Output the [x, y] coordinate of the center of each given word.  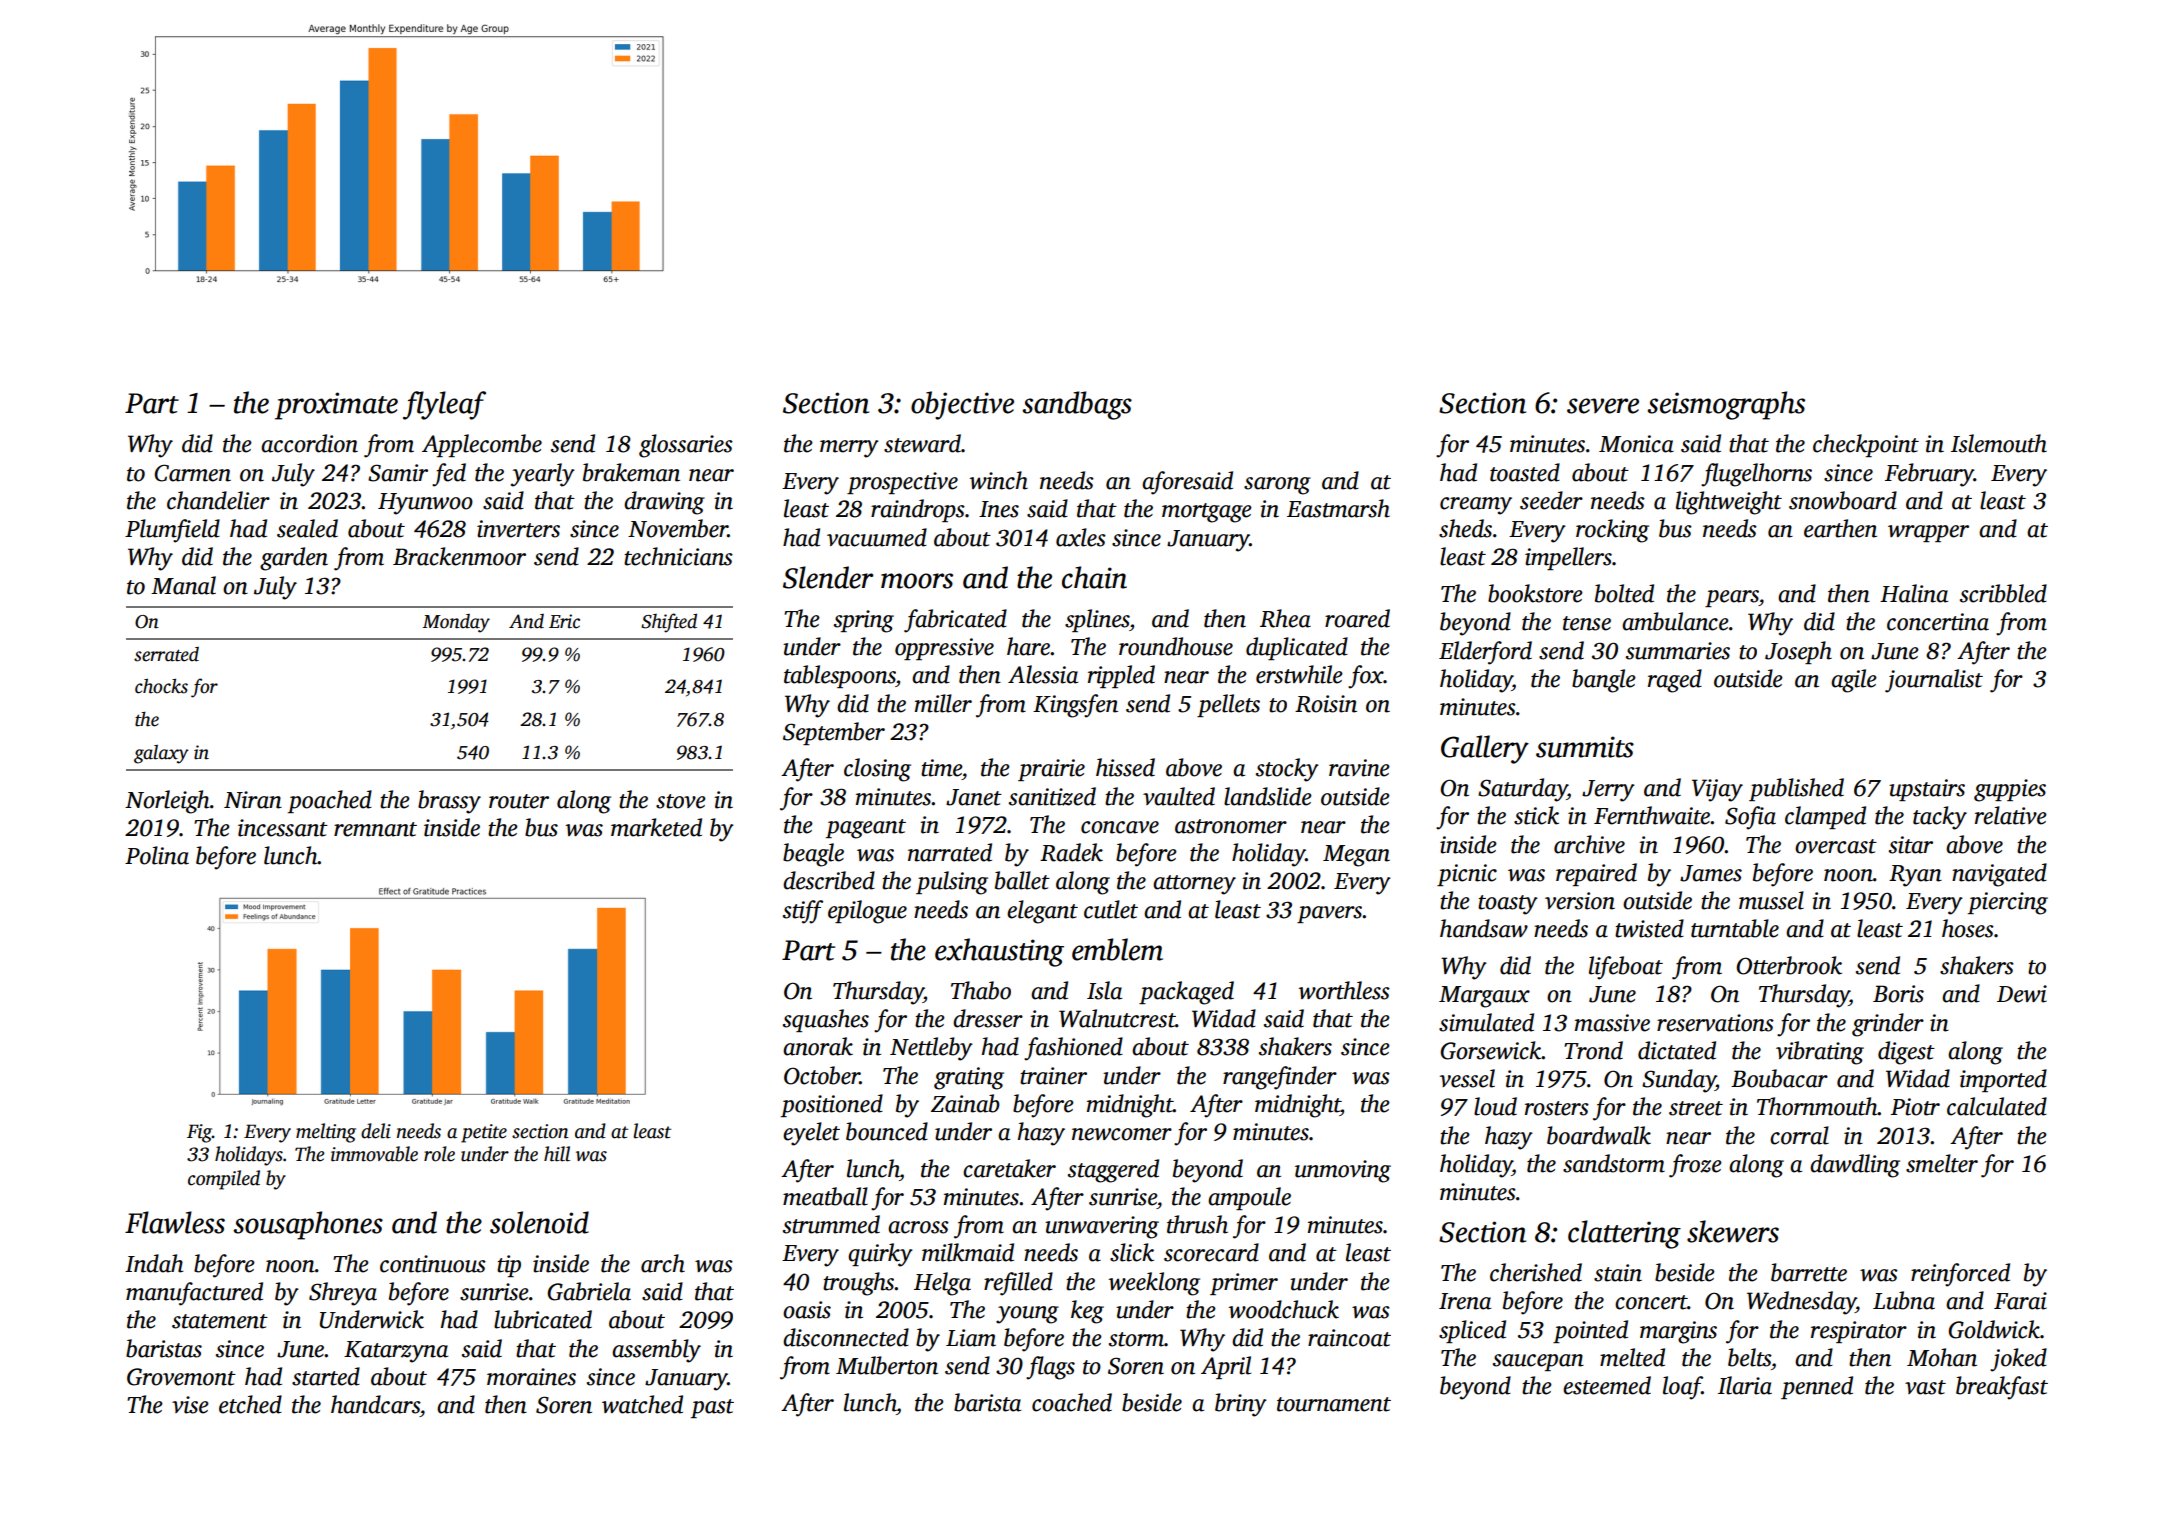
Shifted [669, 623]
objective [962, 405]
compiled [224, 1180]
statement [220, 1321]
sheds [1465, 528]
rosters [1557, 1108]
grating [969, 1078]
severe [1603, 406]
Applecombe [482, 445]
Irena [1465, 1301]
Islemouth [1999, 443]
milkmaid [968, 1252]
